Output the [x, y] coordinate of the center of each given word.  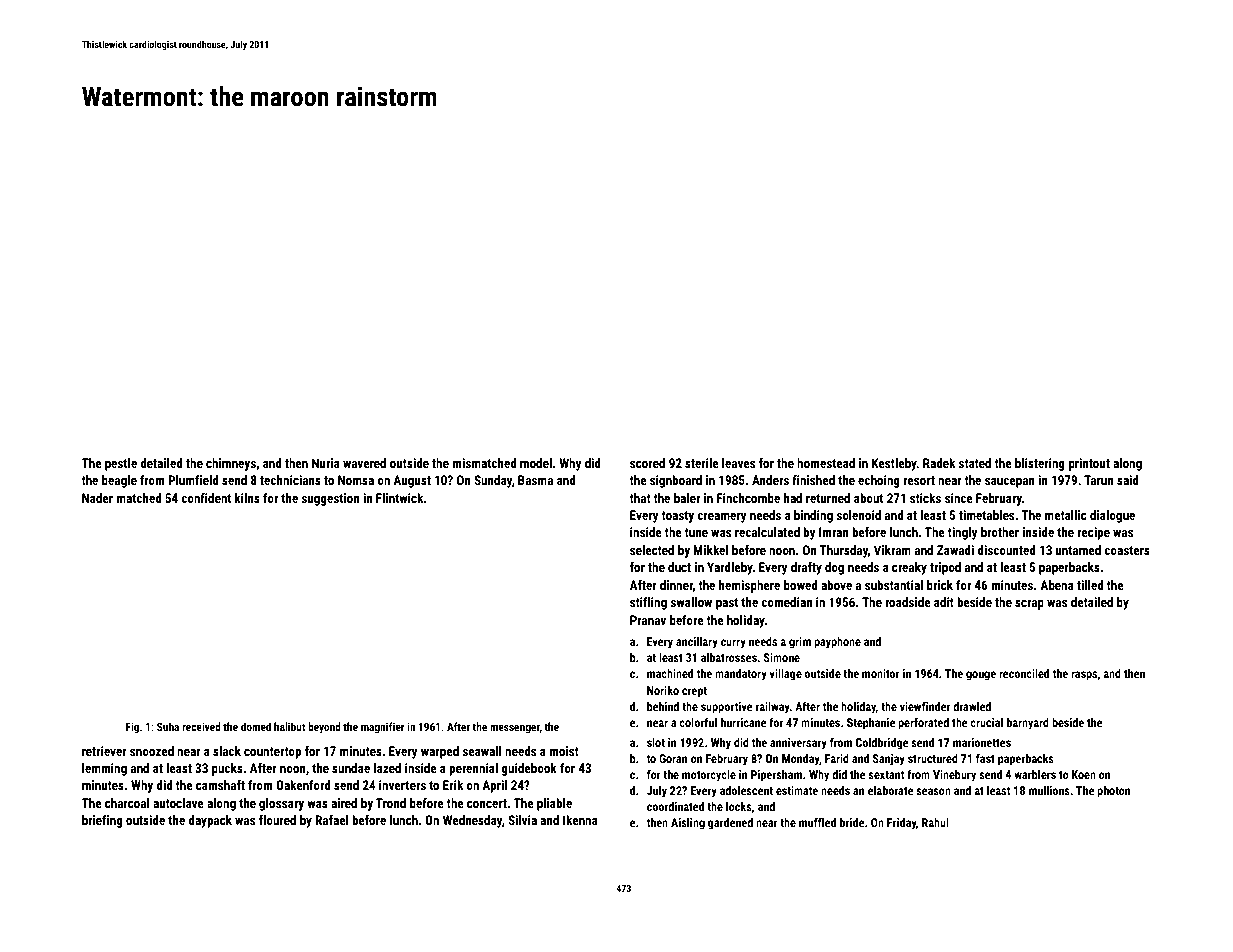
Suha [168, 726]
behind [663, 706]
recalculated [767, 532]
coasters [1127, 550]
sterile [702, 463]
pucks [227, 769]
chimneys [231, 464]
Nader [97, 498]
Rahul [935, 822]
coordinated [675, 806]
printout [1089, 464]
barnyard [1028, 724]
